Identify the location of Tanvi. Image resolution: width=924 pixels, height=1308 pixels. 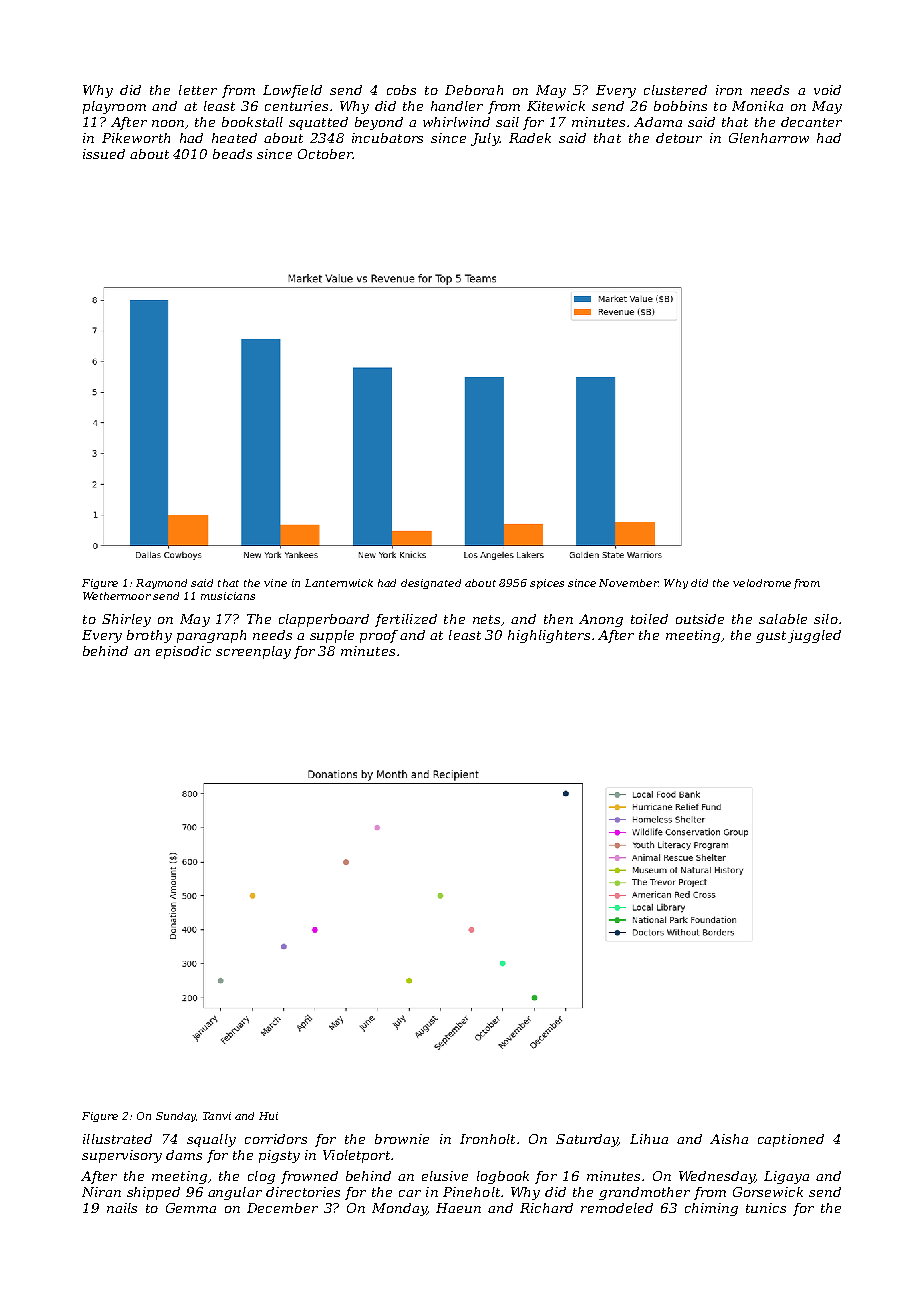
(217, 1116).
